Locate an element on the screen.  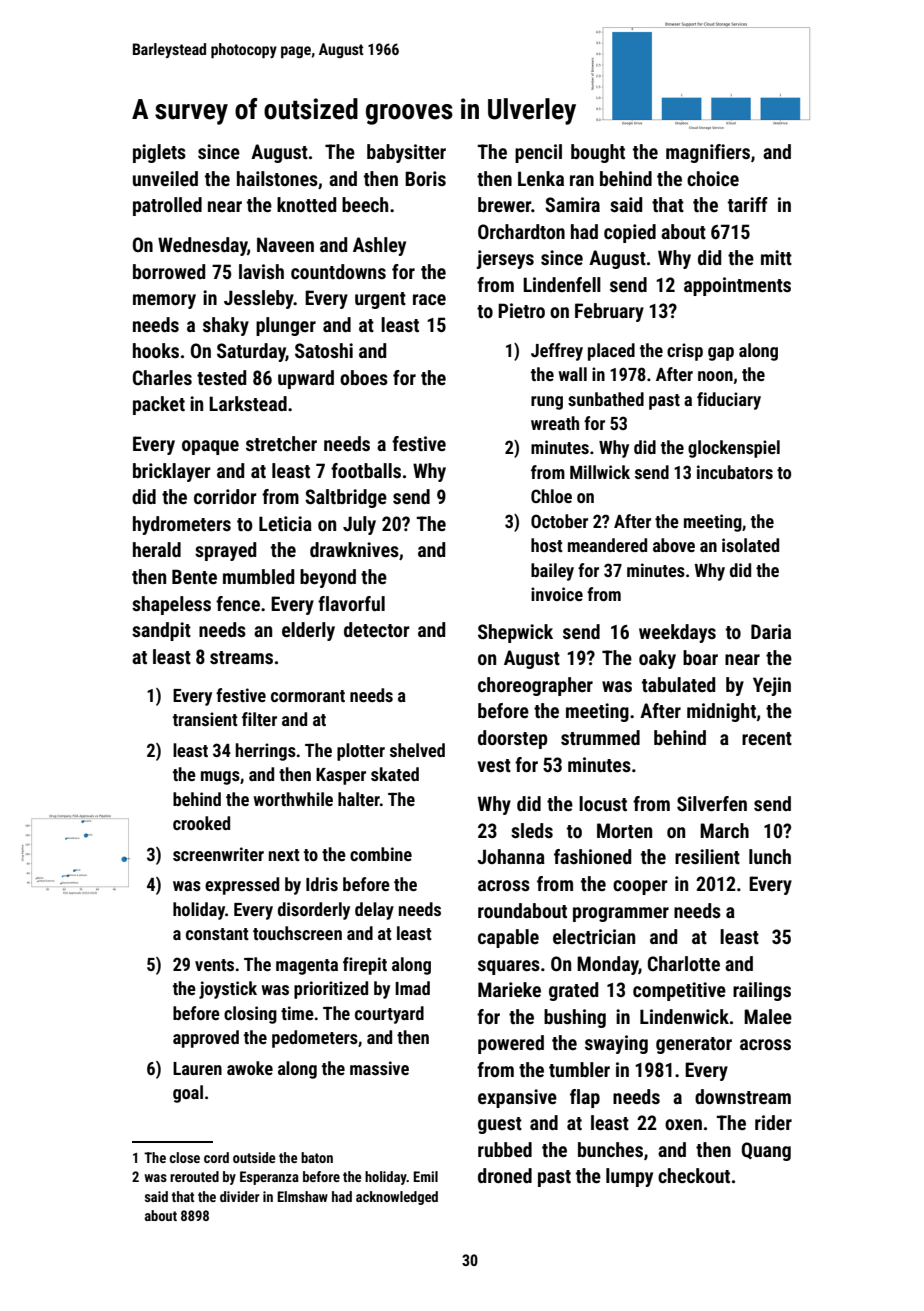
divider is located at coordinates (240, 1196).
